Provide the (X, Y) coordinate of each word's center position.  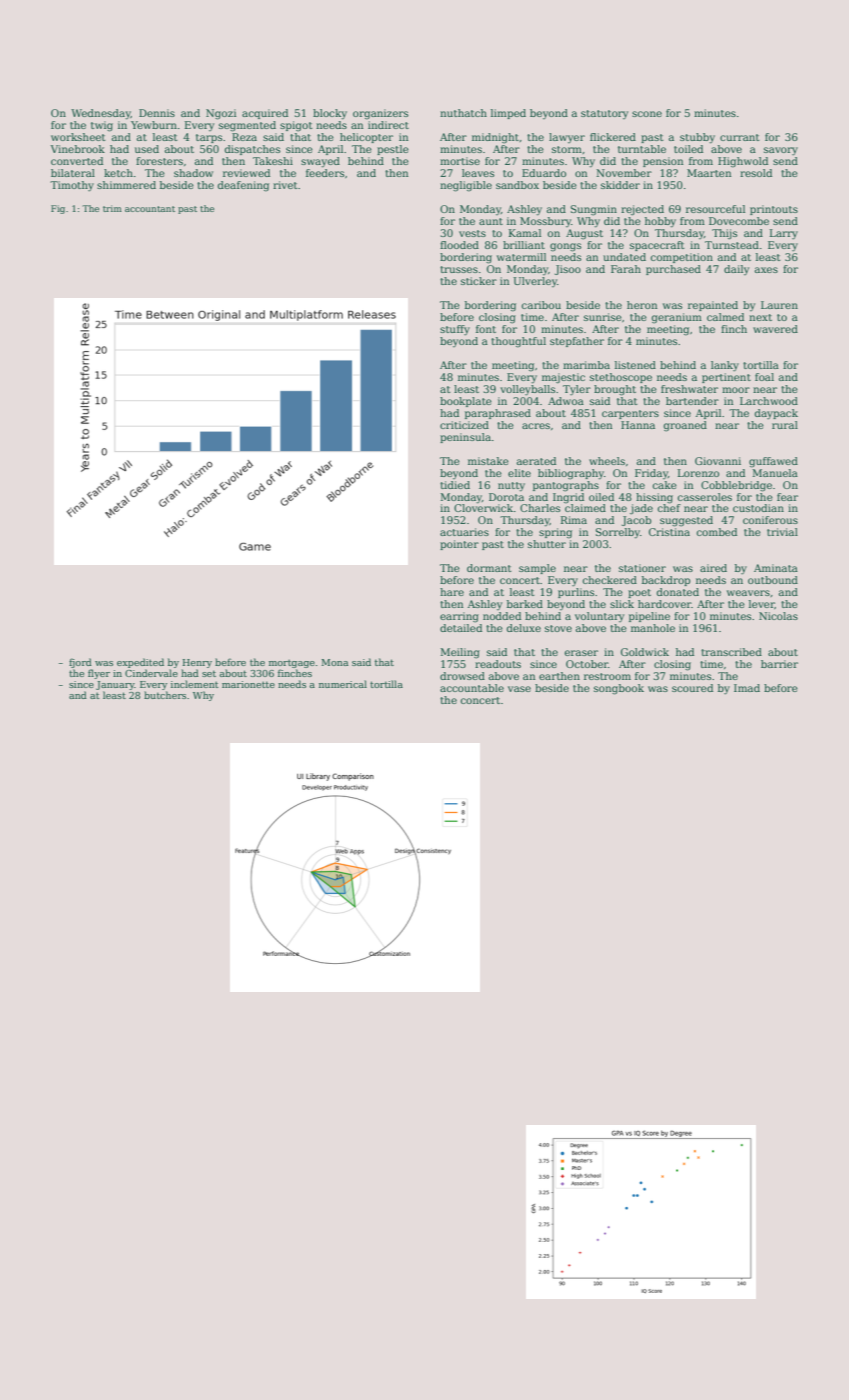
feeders (325, 173)
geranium (677, 318)
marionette (248, 684)
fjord (80, 663)
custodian (758, 508)
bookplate (466, 402)
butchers (165, 695)
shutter (547, 544)
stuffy (455, 330)
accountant (150, 209)
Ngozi (221, 114)
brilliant (524, 245)
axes (766, 270)
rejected (642, 210)
